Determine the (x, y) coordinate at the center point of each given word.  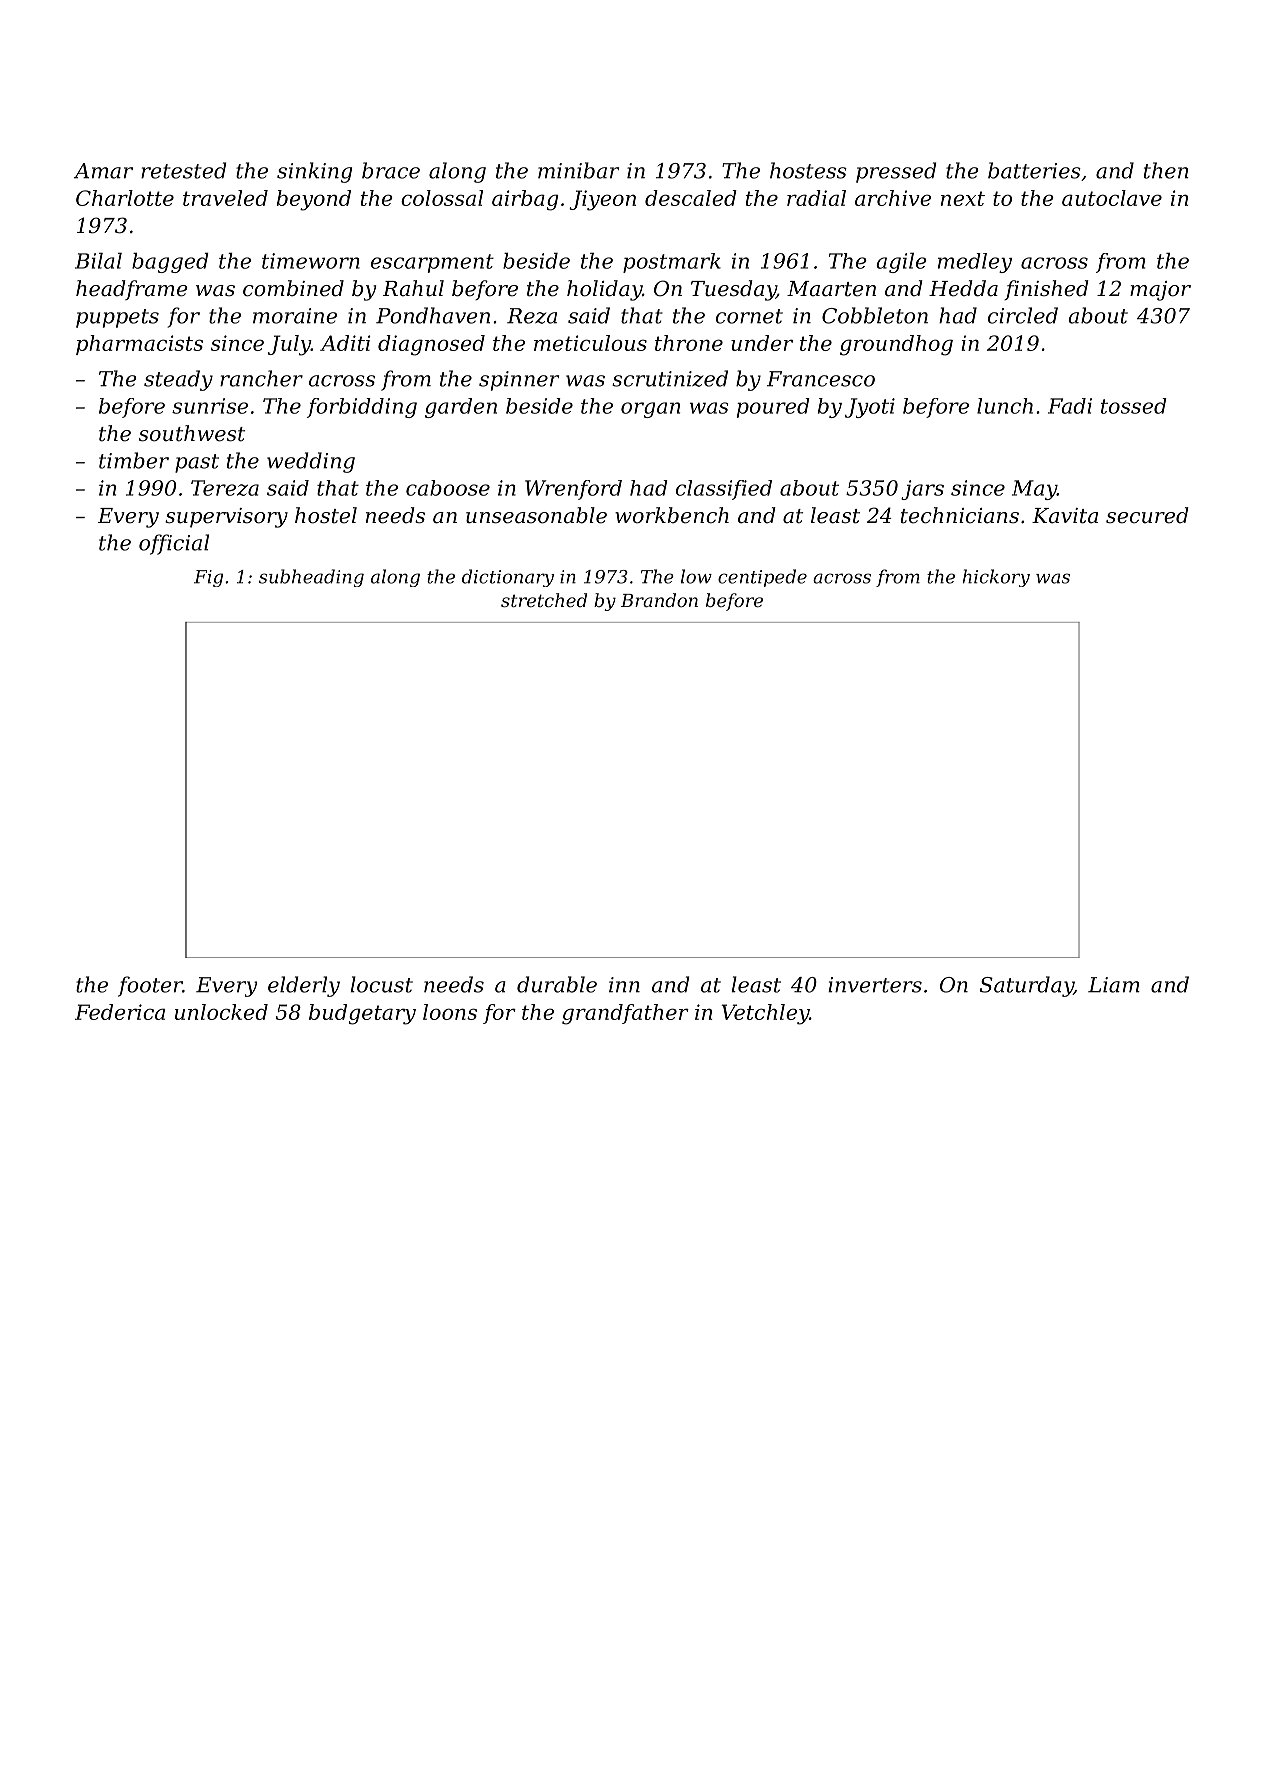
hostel (326, 515)
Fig (208, 578)
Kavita (1065, 516)
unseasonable (536, 515)
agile (901, 263)
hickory (996, 578)
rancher (261, 378)
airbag (525, 200)
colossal (442, 198)
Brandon (659, 600)
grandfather (625, 1014)
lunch (1005, 406)
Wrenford (573, 490)
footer (150, 986)
